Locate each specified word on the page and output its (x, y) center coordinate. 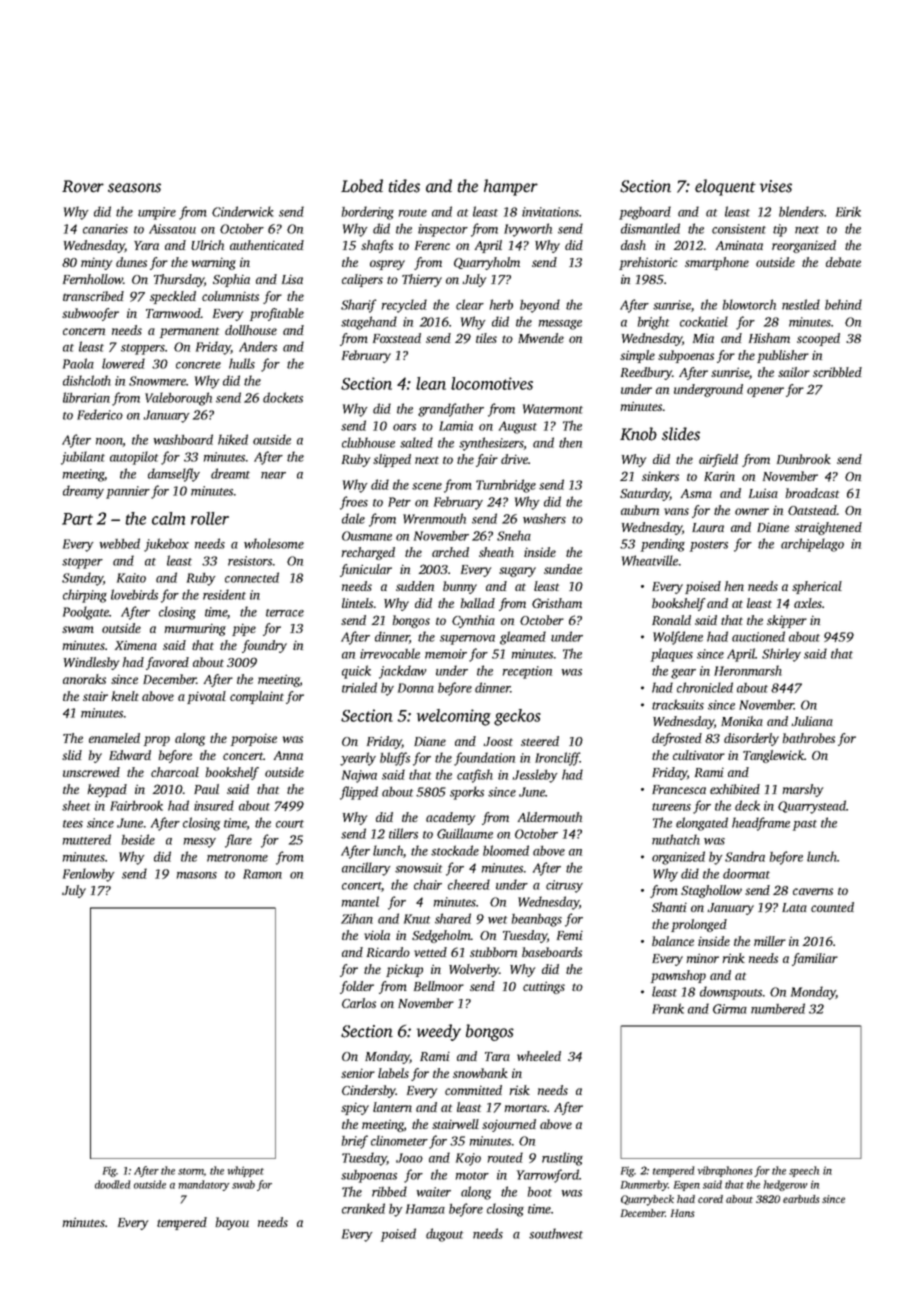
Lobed (362, 186)
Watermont (553, 409)
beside (138, 839)
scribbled (837, 372)
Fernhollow (93, 279)
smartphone (717, 263)
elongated (702, 824)
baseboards (552, 952)
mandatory (204, 1185)
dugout (444, 1235)
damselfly (174, 475)
